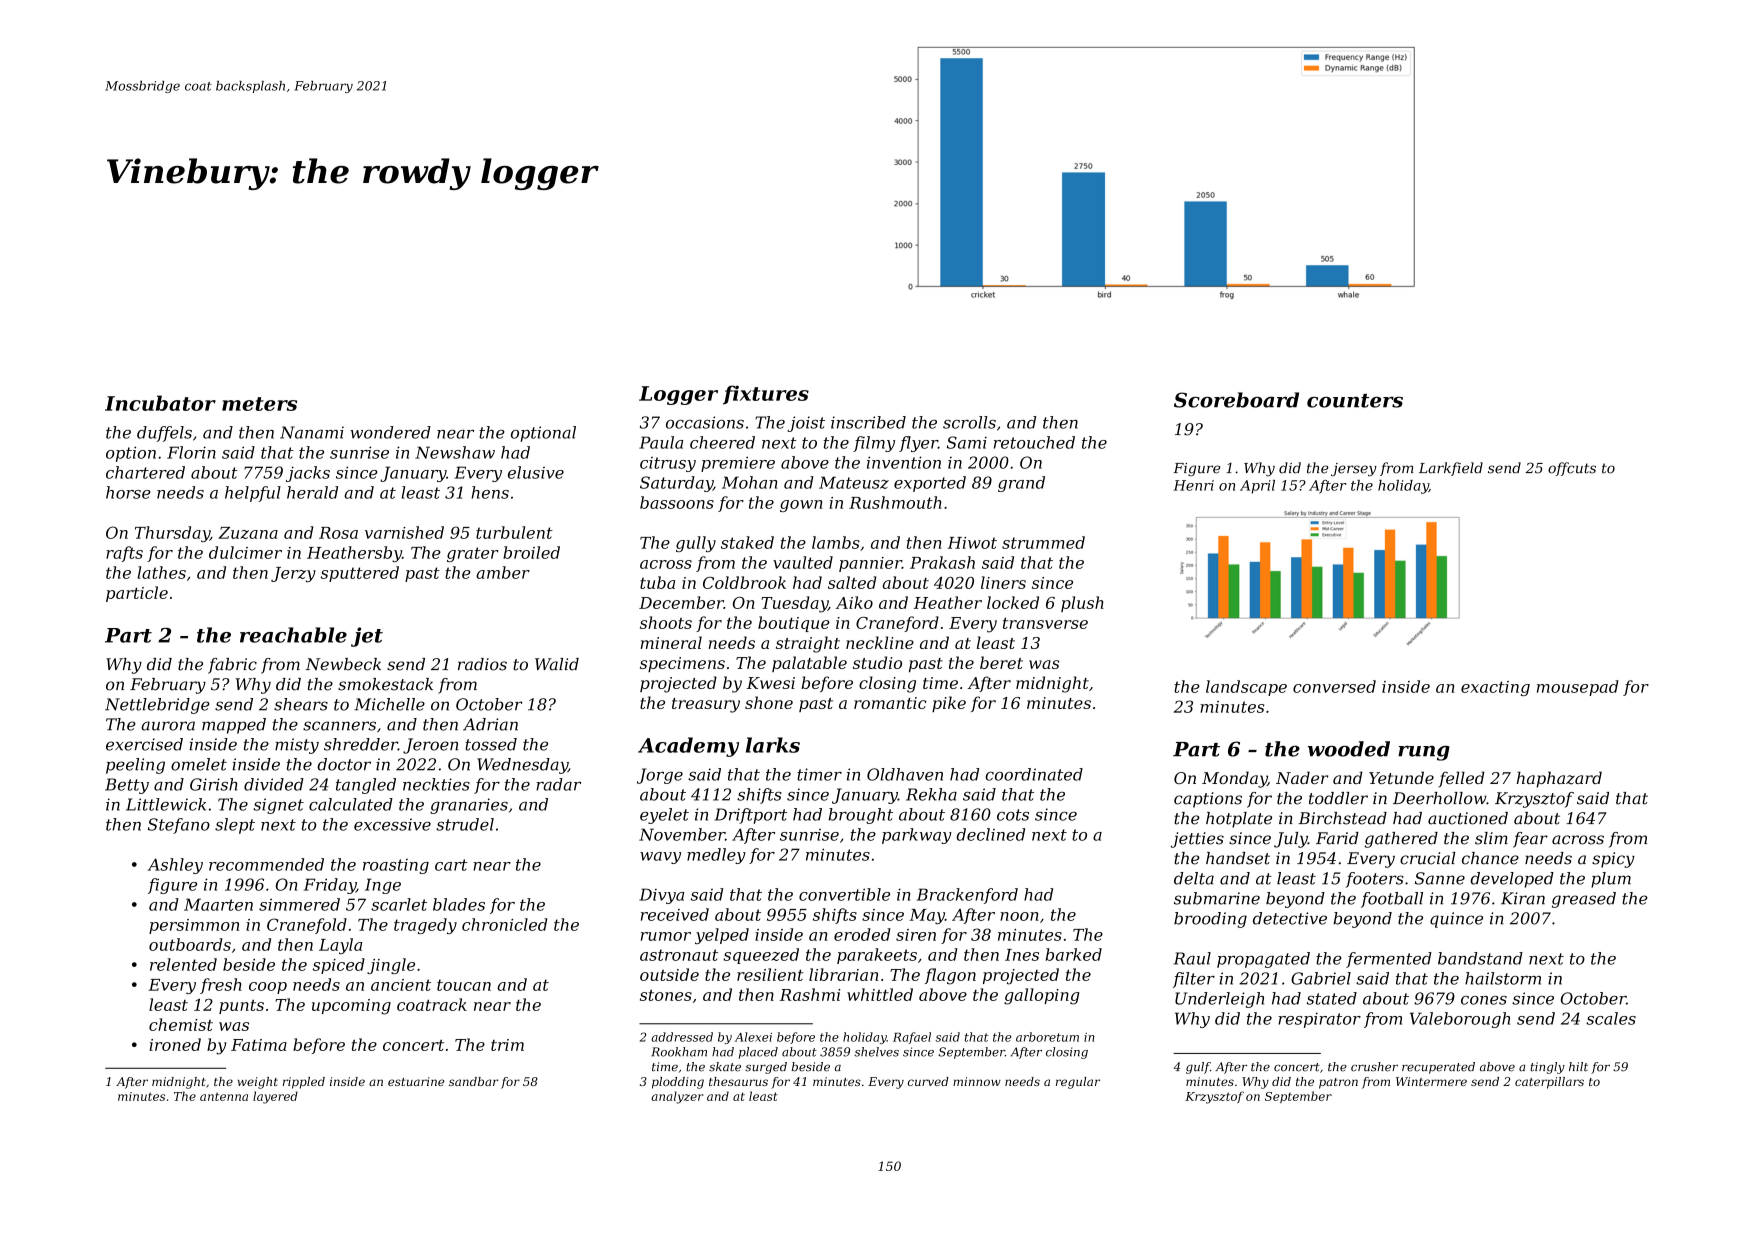 The image size is (1755, 1241). What do you see at coordinates (1577, 688) in the screenshot?
I see `mousepad` at bounding box center [1577, 688].
